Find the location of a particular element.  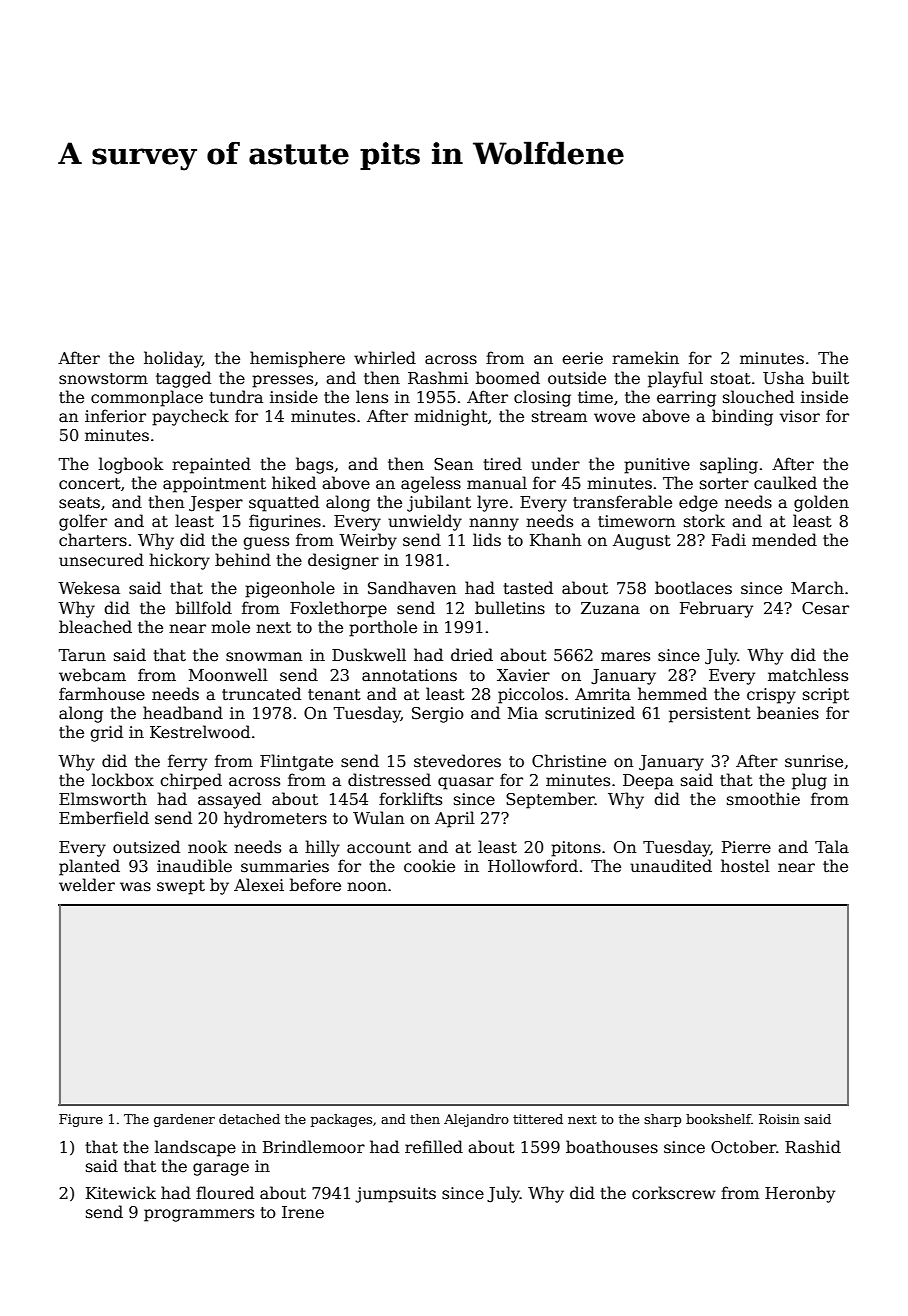

sunrise is located at coordinates (814, 761).
